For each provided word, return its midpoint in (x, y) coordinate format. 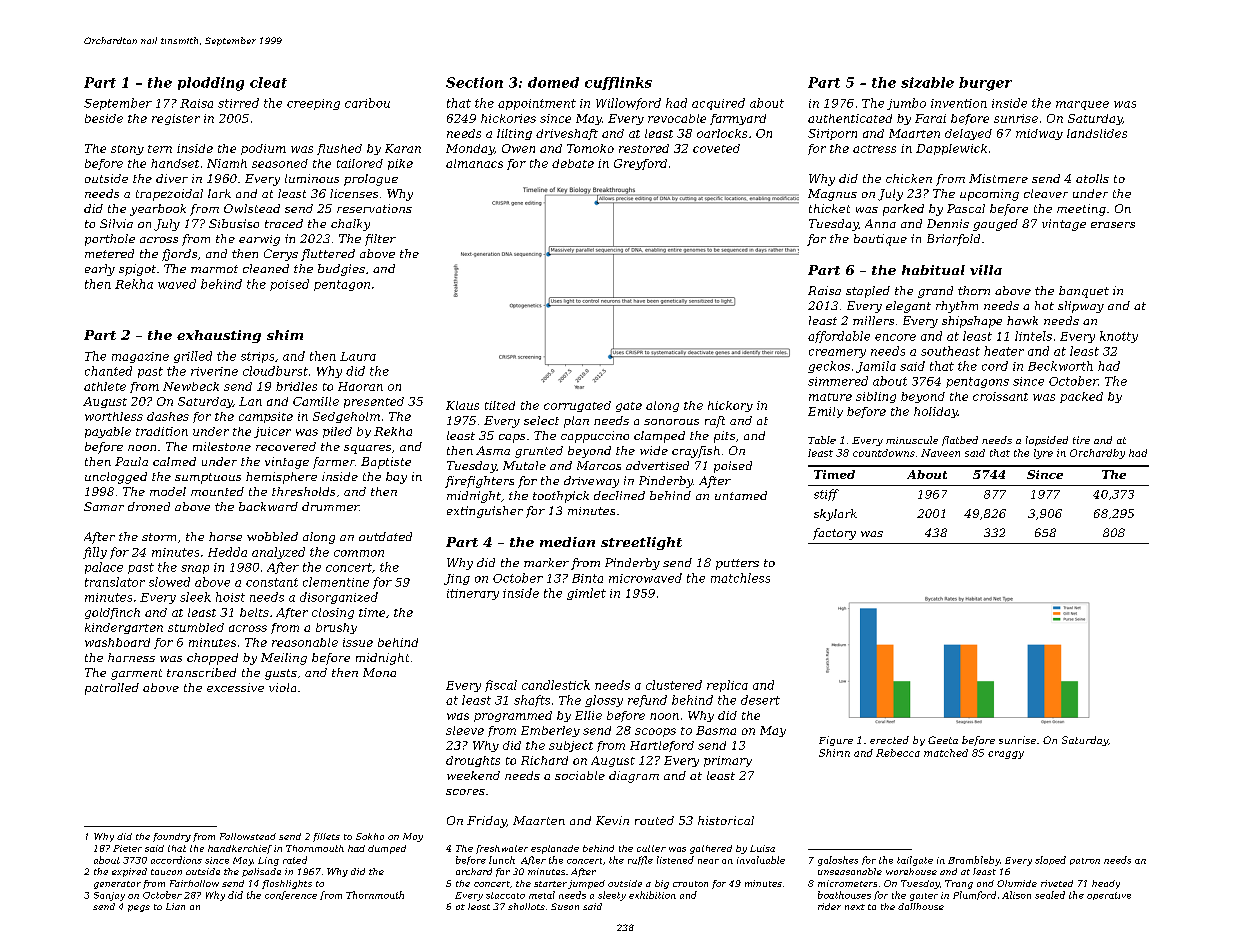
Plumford (974, 895)
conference (291, 895)
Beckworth (1060, 366)
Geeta (943, 740)
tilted (500, 405)
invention (959, 103)
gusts (281, 674)
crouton (690, 884)
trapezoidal (169, 195)
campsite (266, 417)
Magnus (832, 195)
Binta (587, 578)
